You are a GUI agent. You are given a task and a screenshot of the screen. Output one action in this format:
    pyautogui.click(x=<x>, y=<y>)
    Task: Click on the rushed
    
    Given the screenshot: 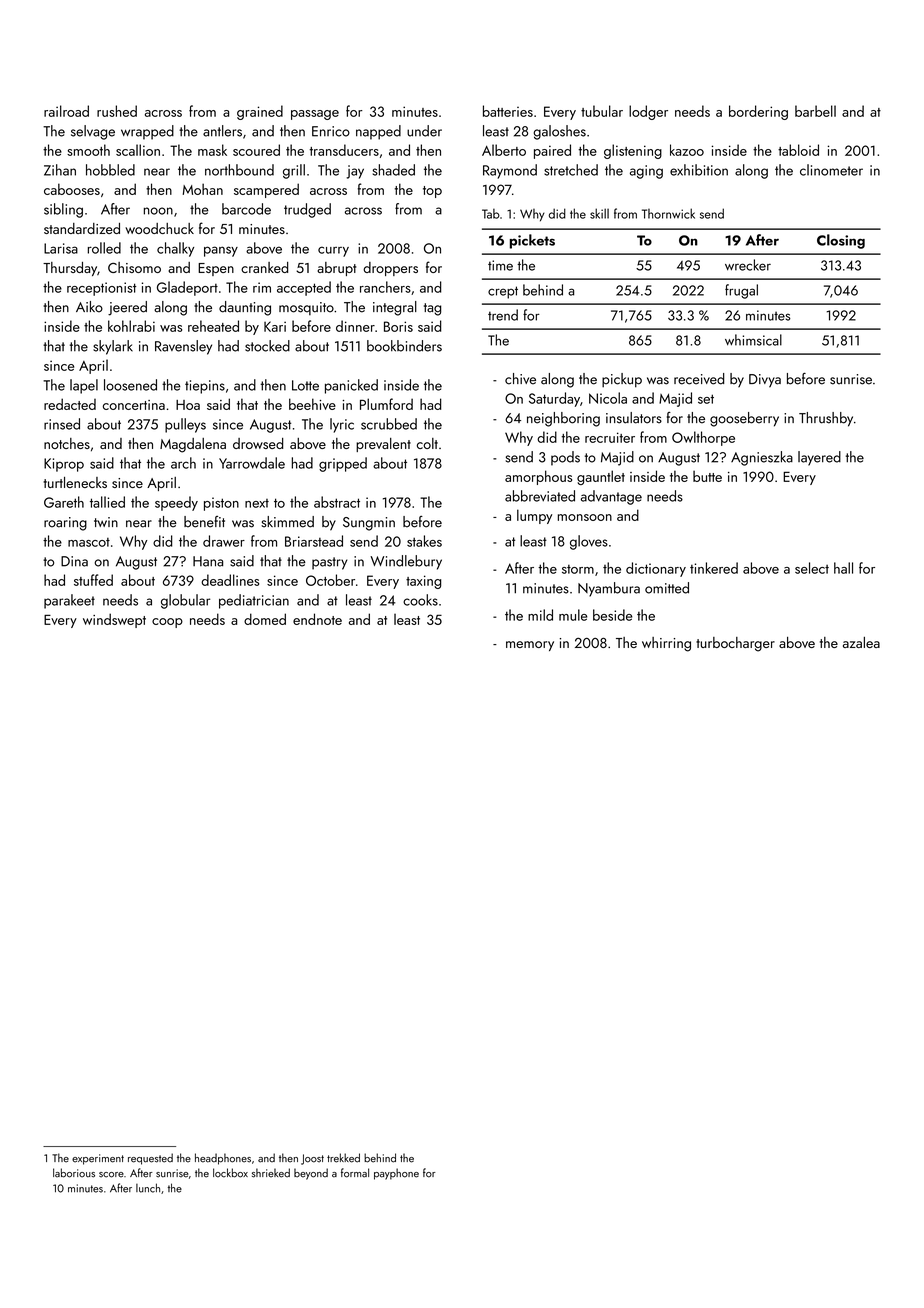 What is the action you would take?
    pyautogui.click(x=117, y=111)
